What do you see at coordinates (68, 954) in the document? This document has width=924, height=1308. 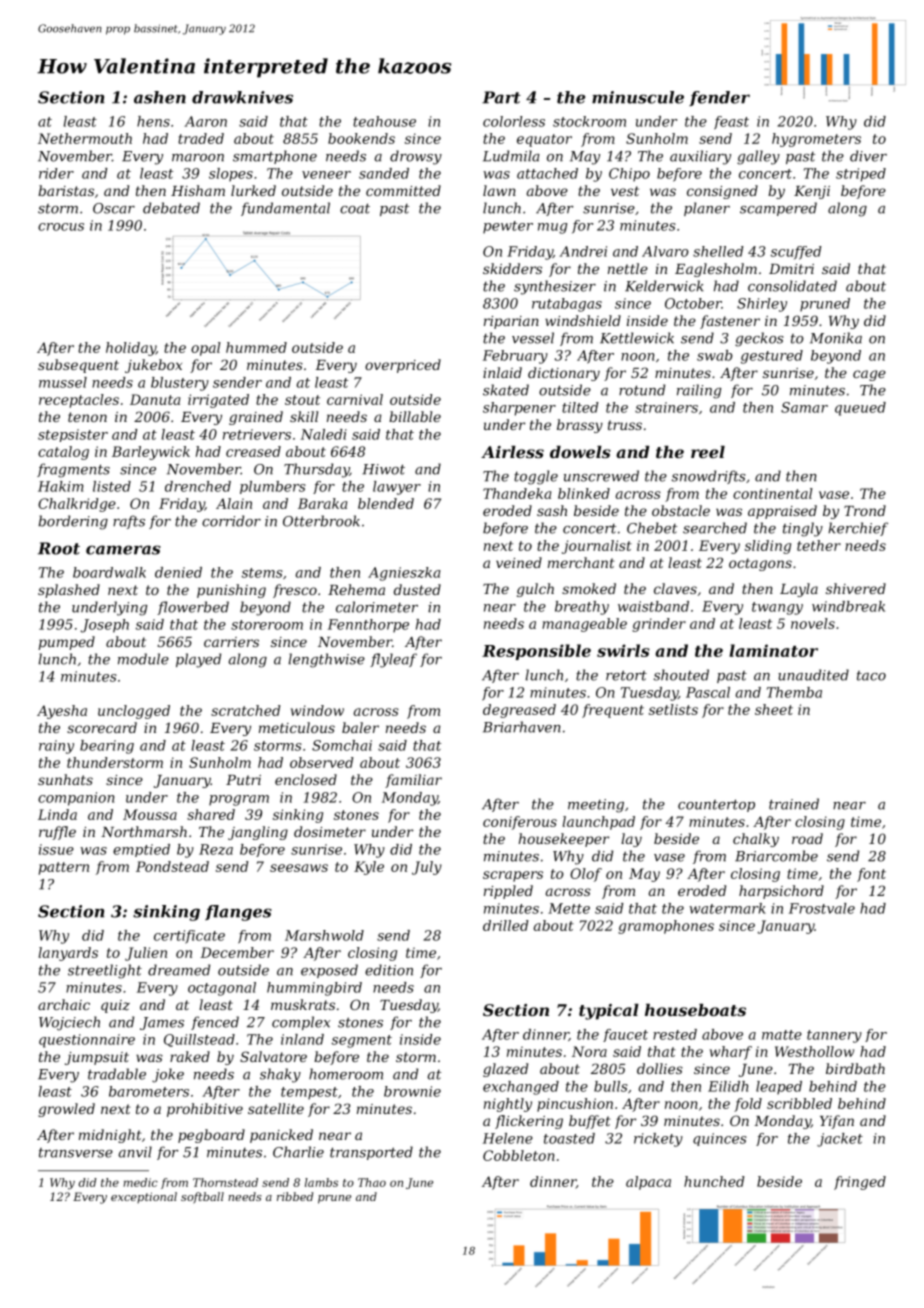 I see `lanyards` at bounding box center [68, 954].
